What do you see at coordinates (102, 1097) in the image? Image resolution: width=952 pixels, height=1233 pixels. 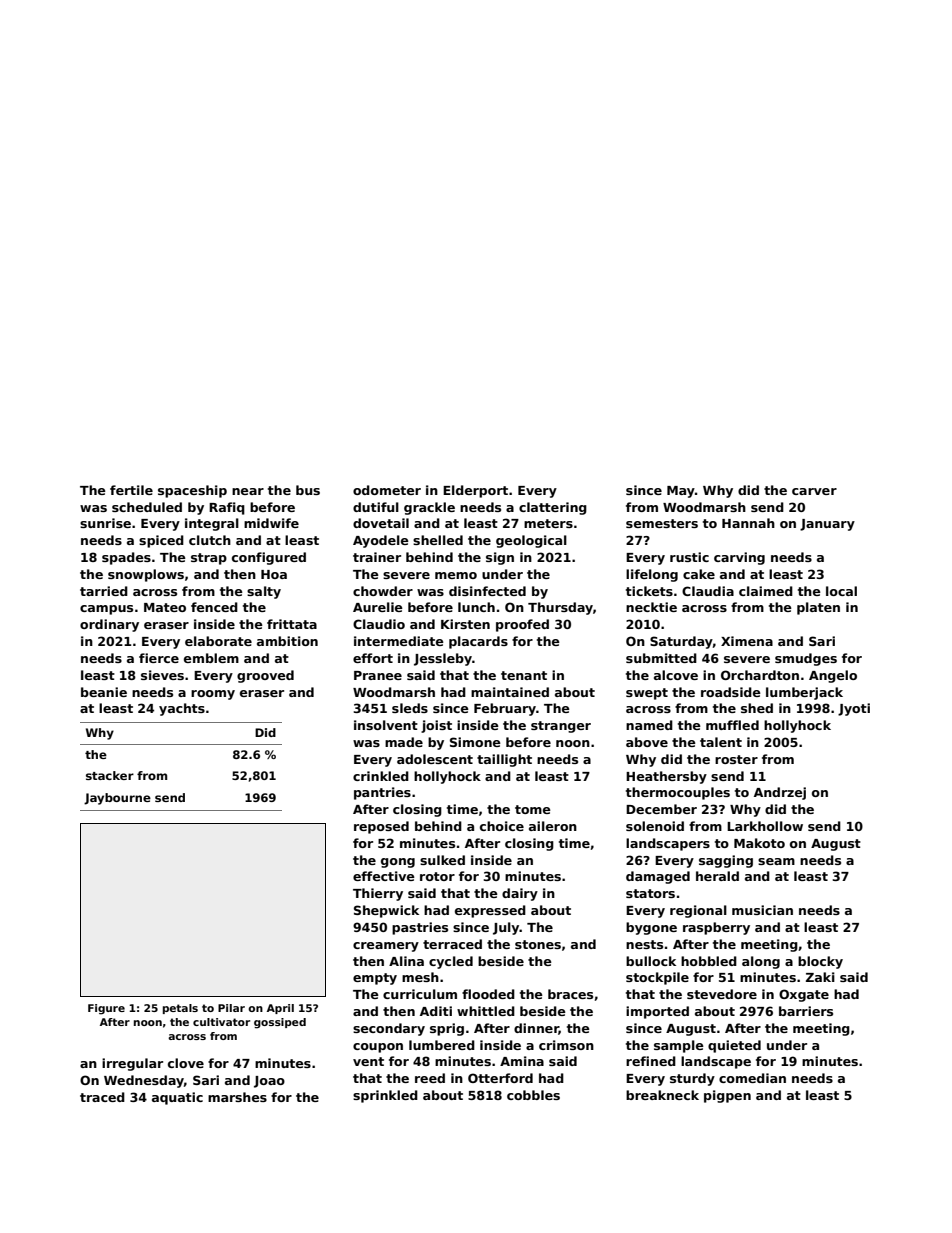 I see `traced` at bounding box center [102, 1097].
